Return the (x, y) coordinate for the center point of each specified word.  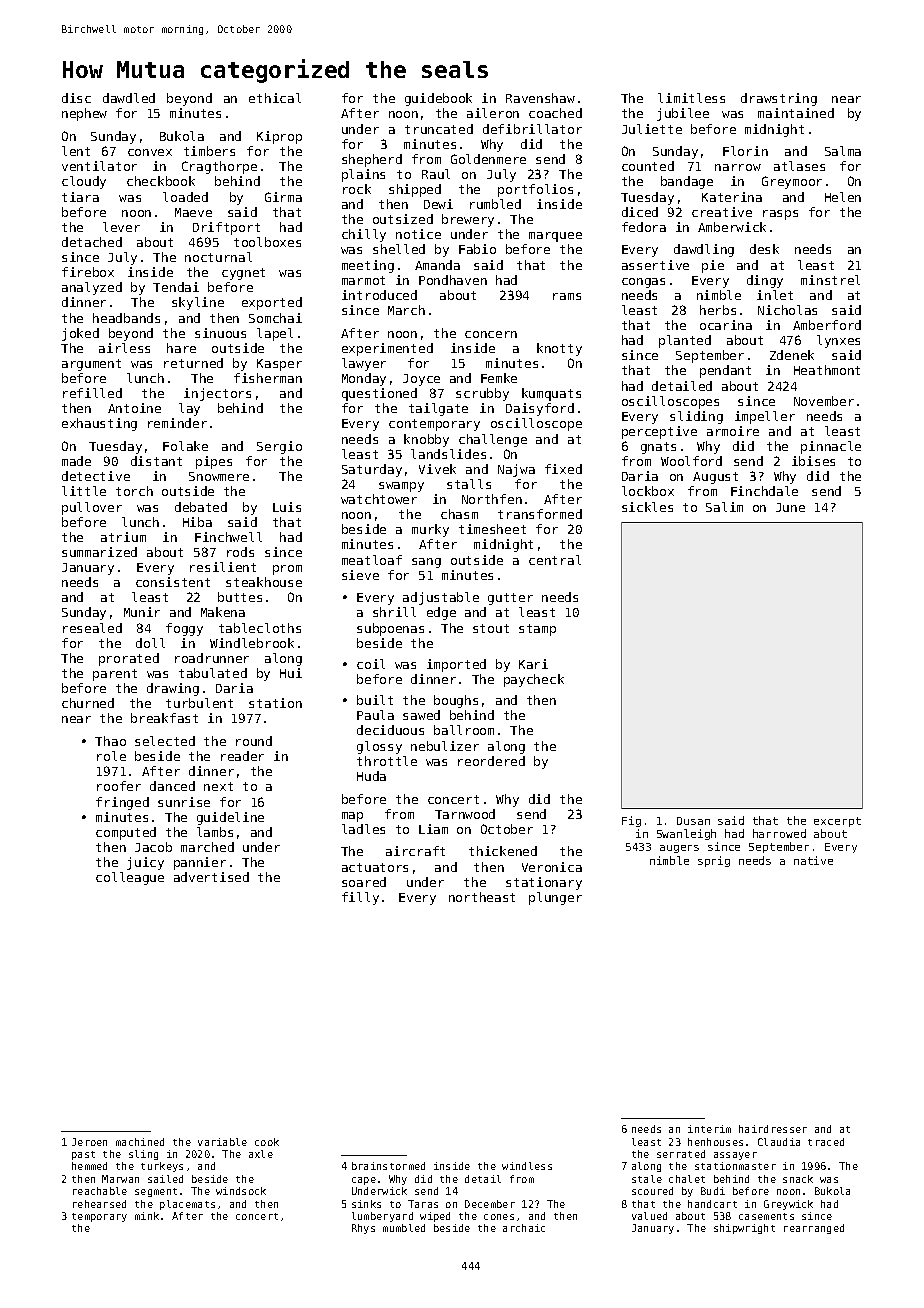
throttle (387, 761)
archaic (524, 1228)
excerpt (837, 822)
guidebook (438, 99)
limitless (691, 98)
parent (115, 675)
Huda (371, 776)
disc (76, 98)
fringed (122, 803)
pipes (214, 462)
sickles (647, 507)
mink (147, 1216)
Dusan (693, 821)
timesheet (492, 529)
